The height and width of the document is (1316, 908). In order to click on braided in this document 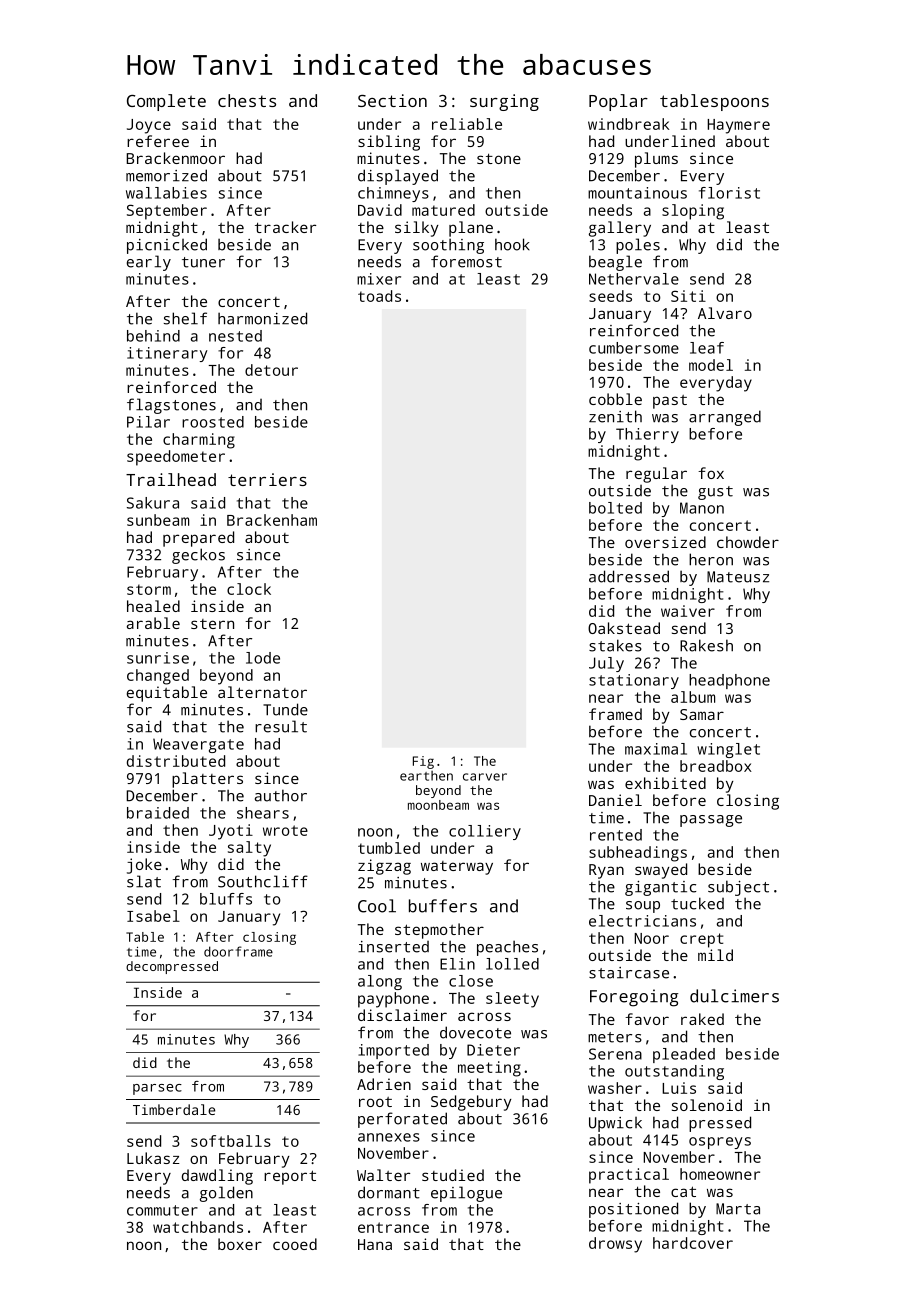, I will do `click(158, 813)`.
